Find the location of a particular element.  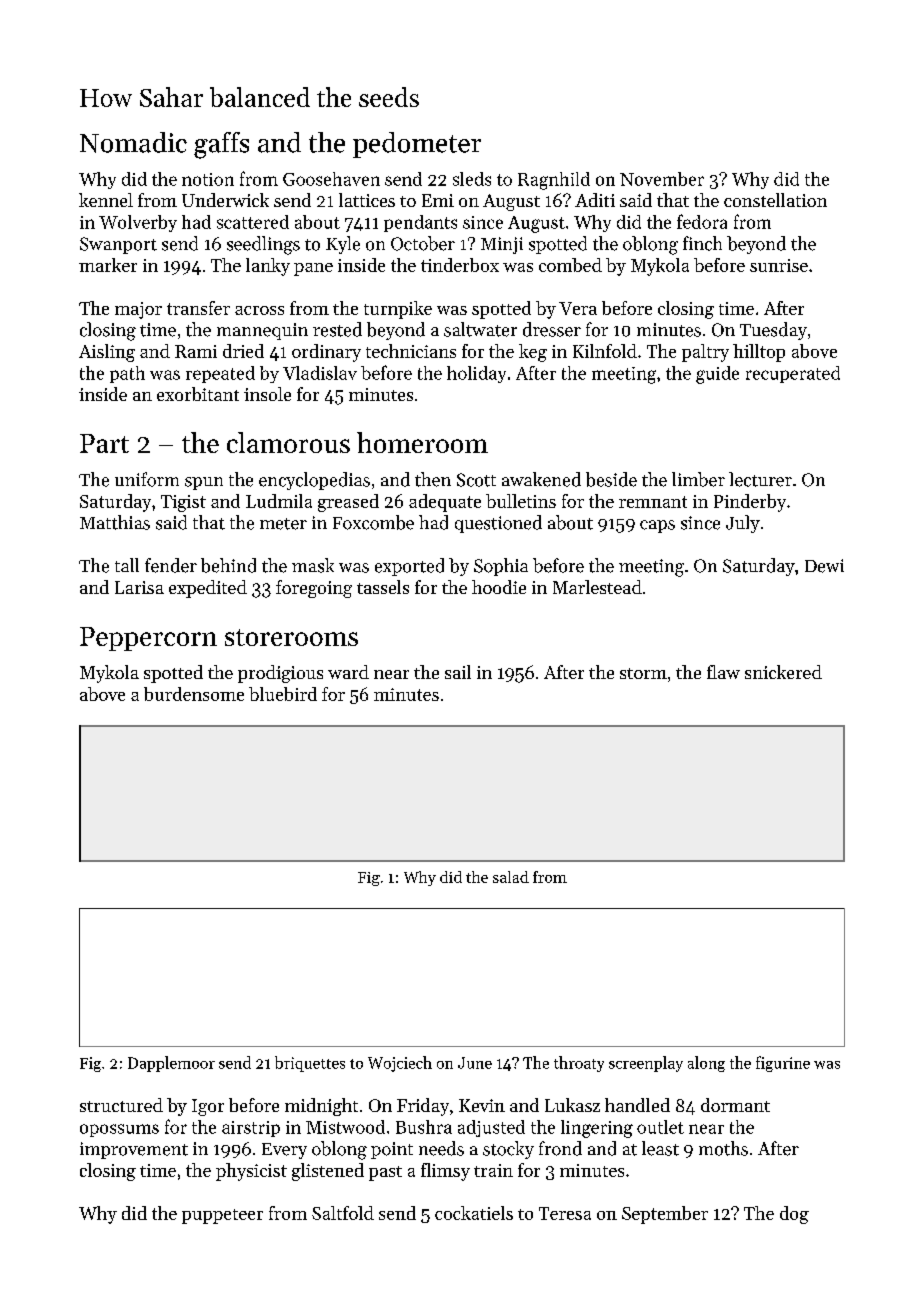

recuperated is located at coordinates (793, 374).
